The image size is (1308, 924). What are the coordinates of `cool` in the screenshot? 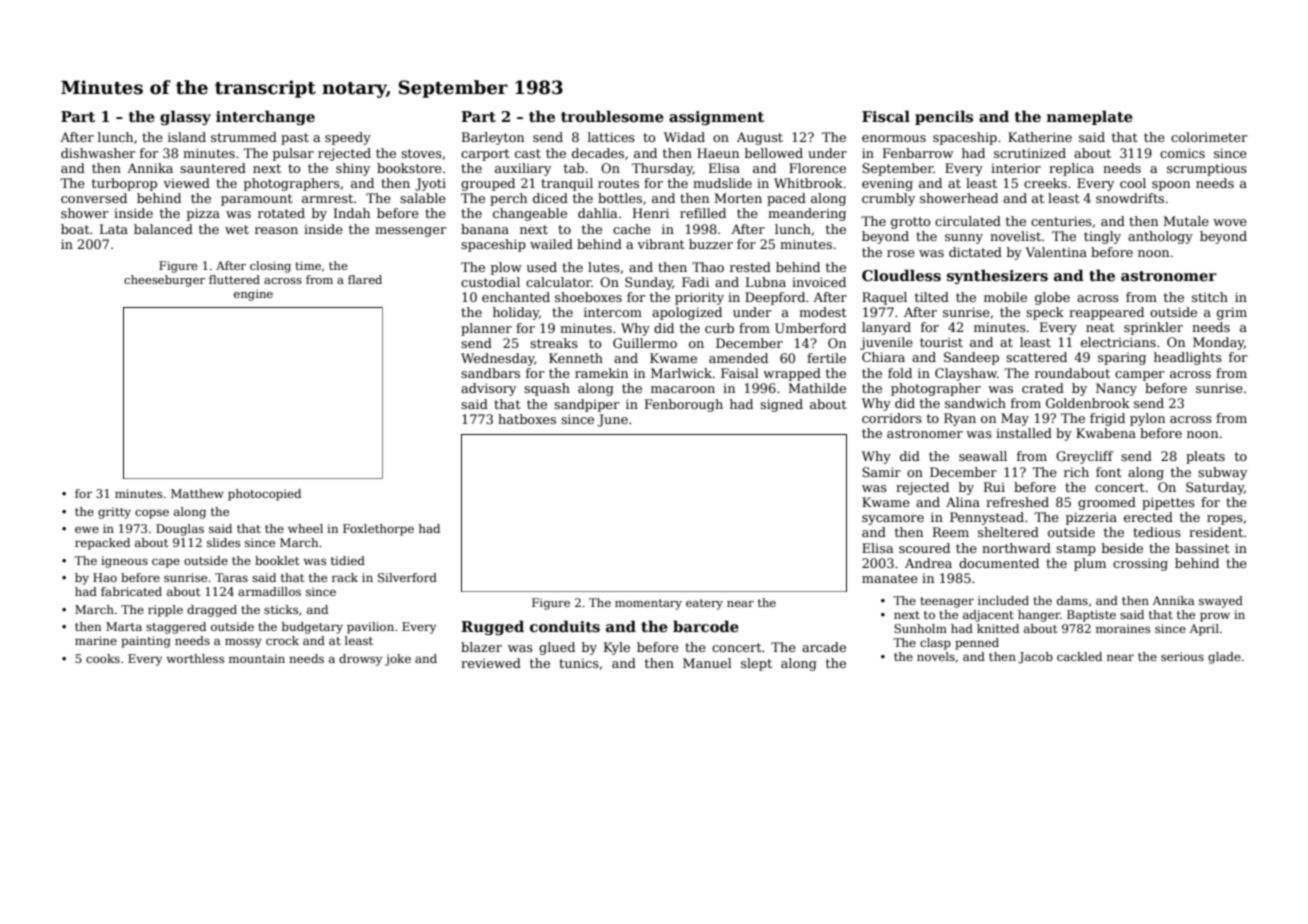 It's located at (1133, 183).
